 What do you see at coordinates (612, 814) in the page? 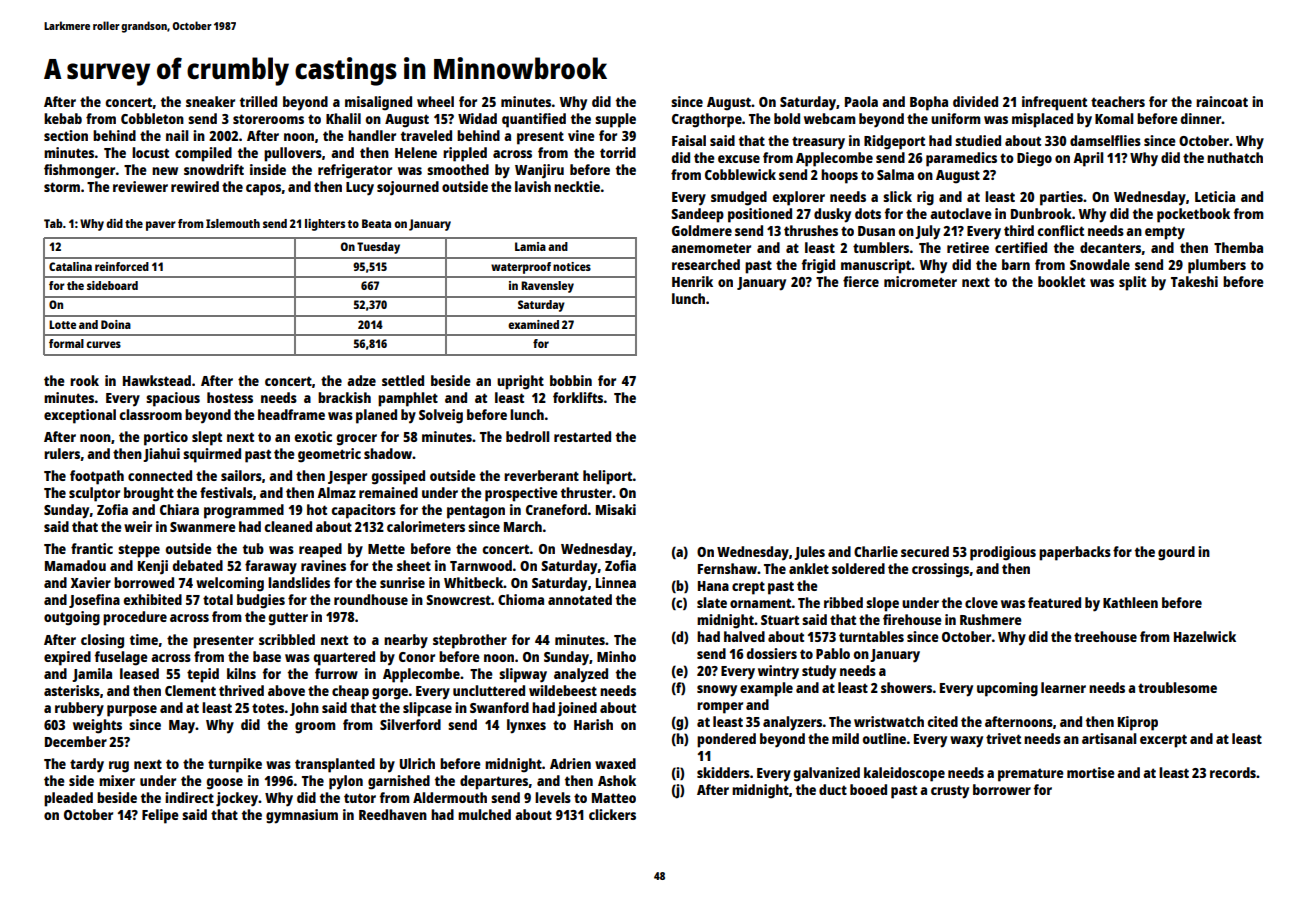
I see `clickers` at bounding box center [612, 814].
